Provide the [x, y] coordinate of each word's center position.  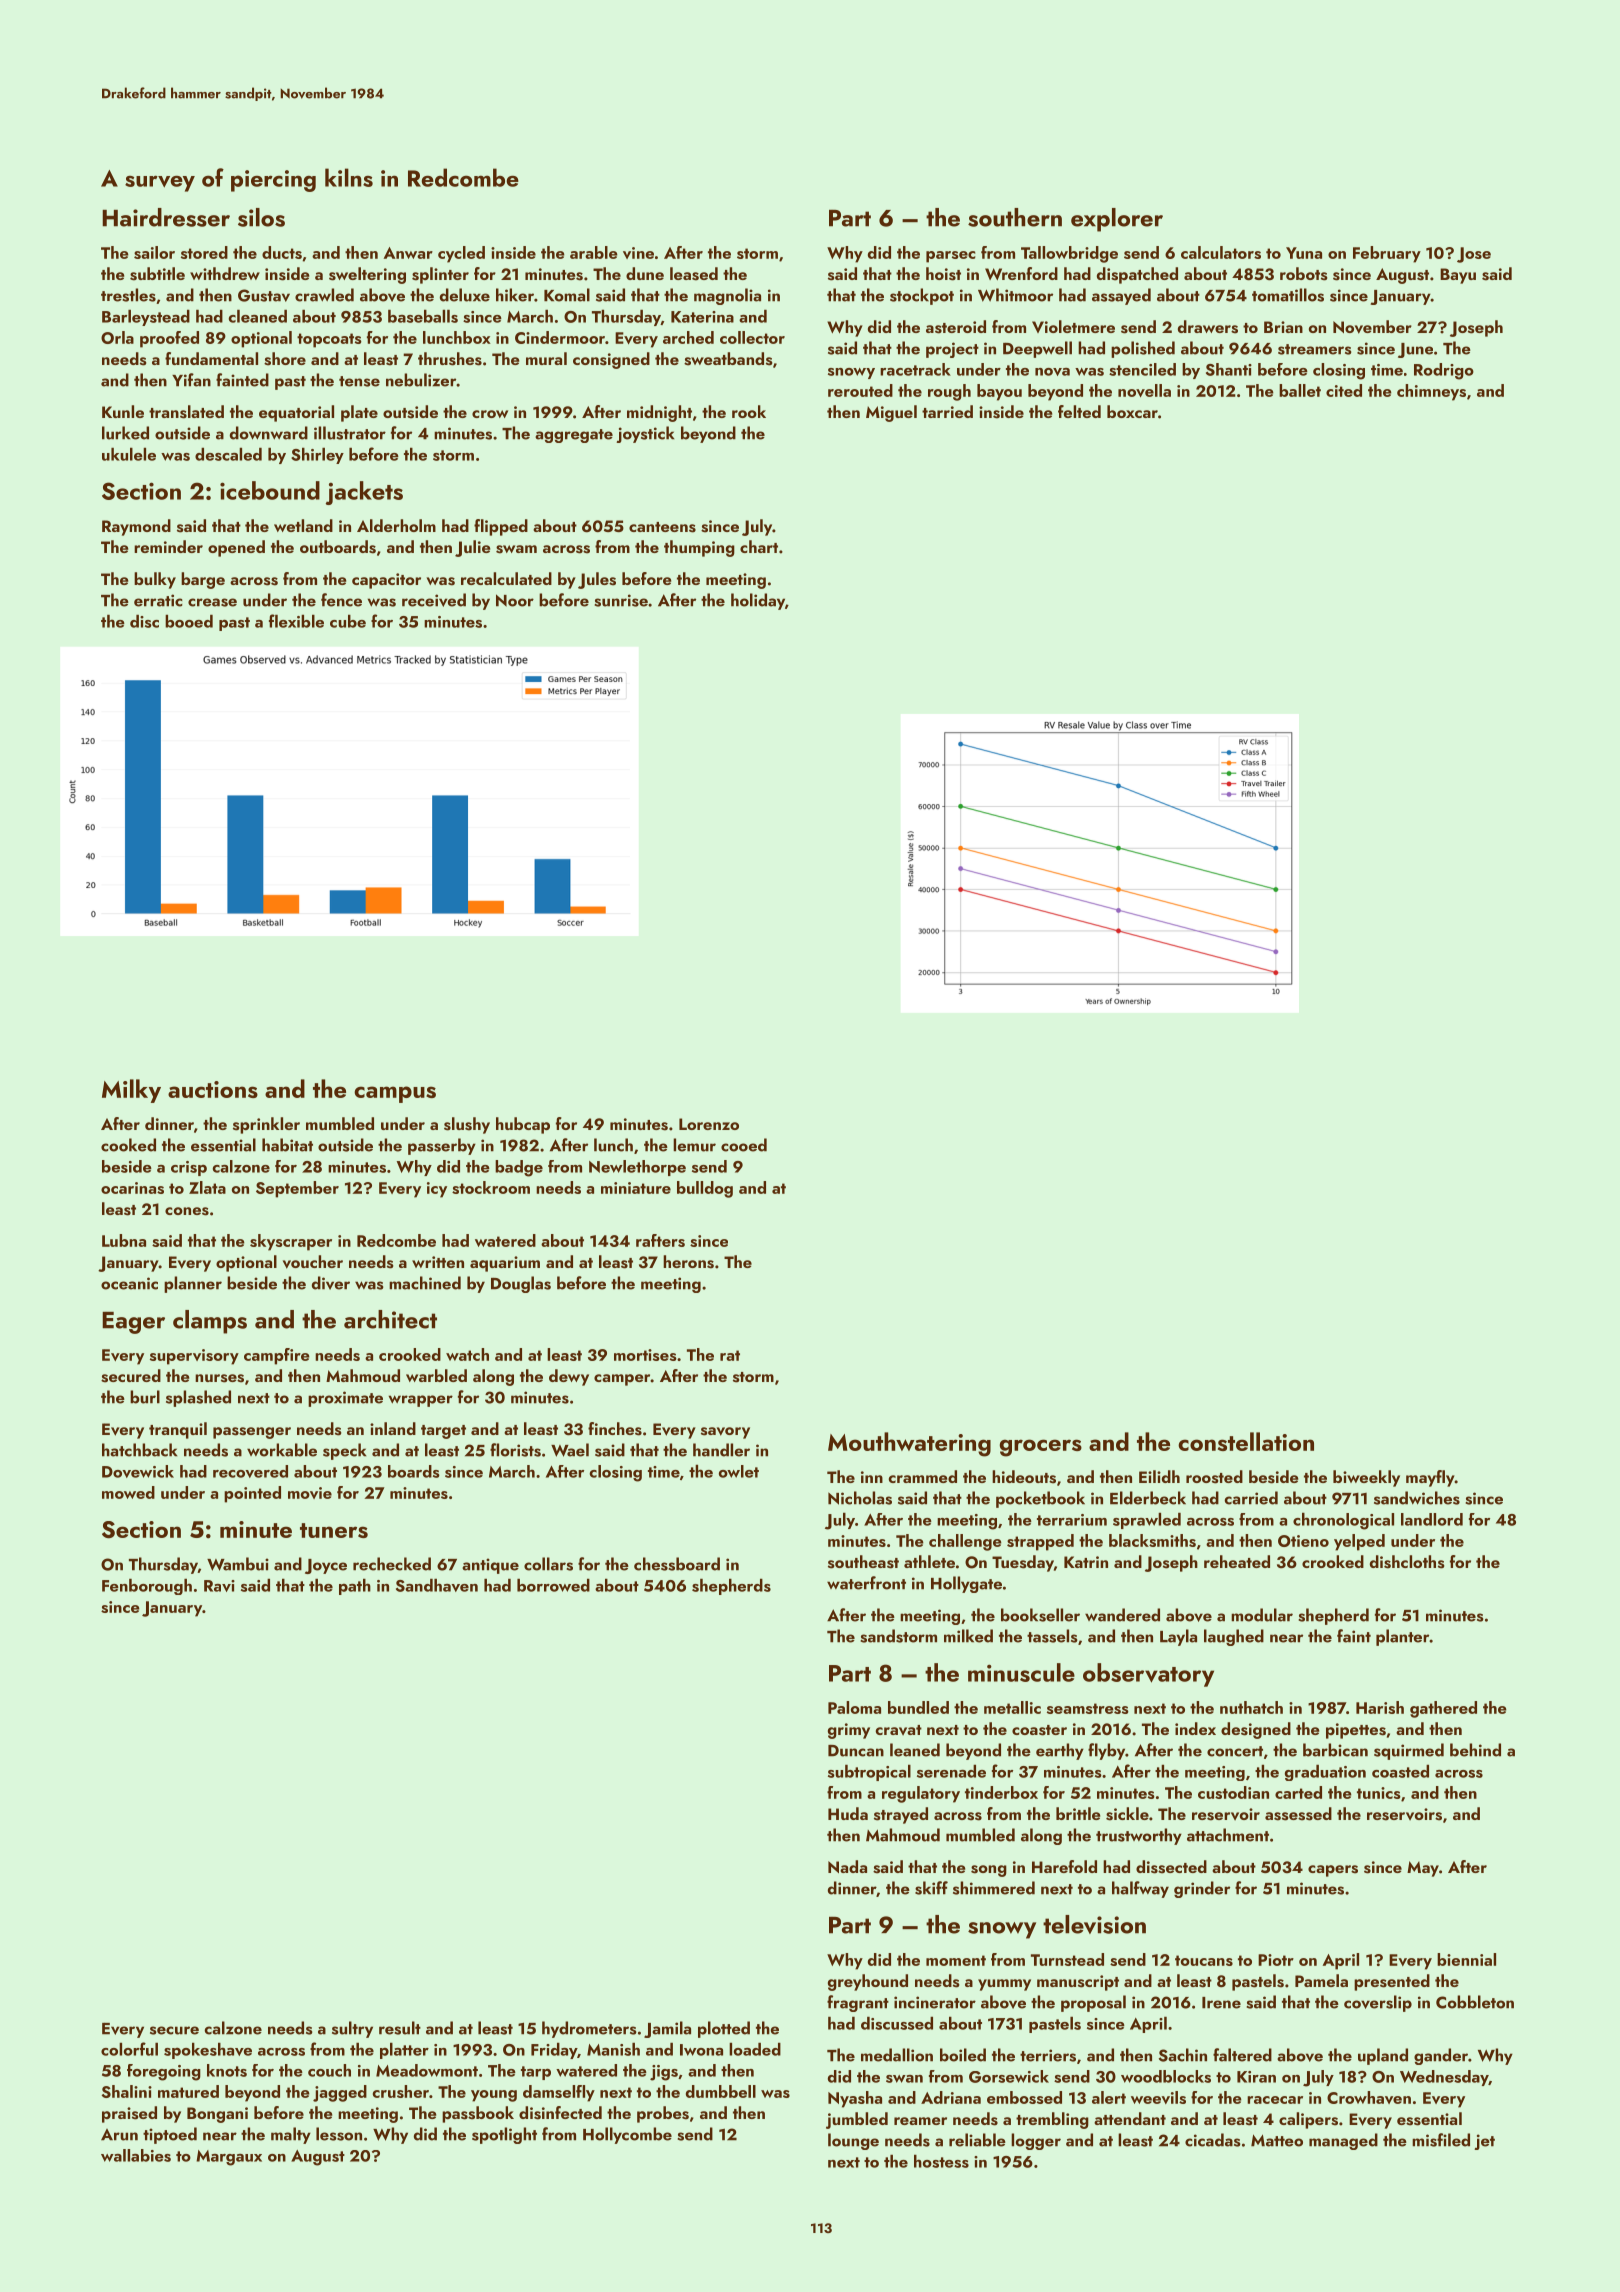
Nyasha [855, 2099]
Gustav [264, 295]
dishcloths [1407, 1562]
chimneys [1431, 392]
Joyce [326, 1566]
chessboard [677, 1564]
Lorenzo [709, 1124]
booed [189, 621]
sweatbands [728, 359]
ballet [1300, 390]
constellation [1246, 1441]
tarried [947, 411]
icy [437, 1190]
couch [329, 2070]
